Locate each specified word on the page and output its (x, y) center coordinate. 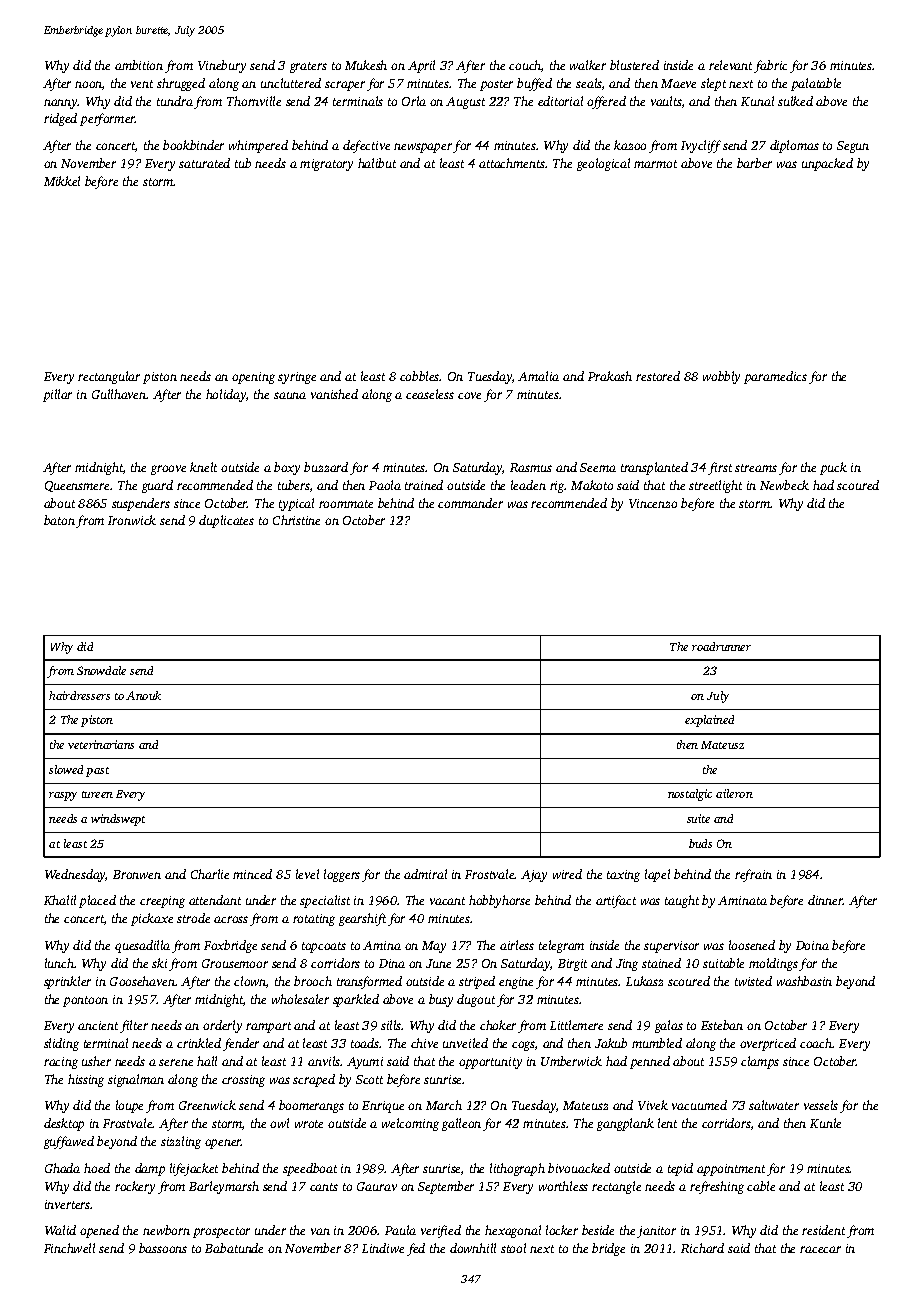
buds (700, 843)
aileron (734, 793)
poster (496, 85)
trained (424, 485)
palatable (816, 84)
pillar (57, 395)
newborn (166, 1230)
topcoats (324, 947)
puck (833, 468)
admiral (425, 874)
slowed (66, 769)
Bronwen (137, 874)
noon (89, 85)
